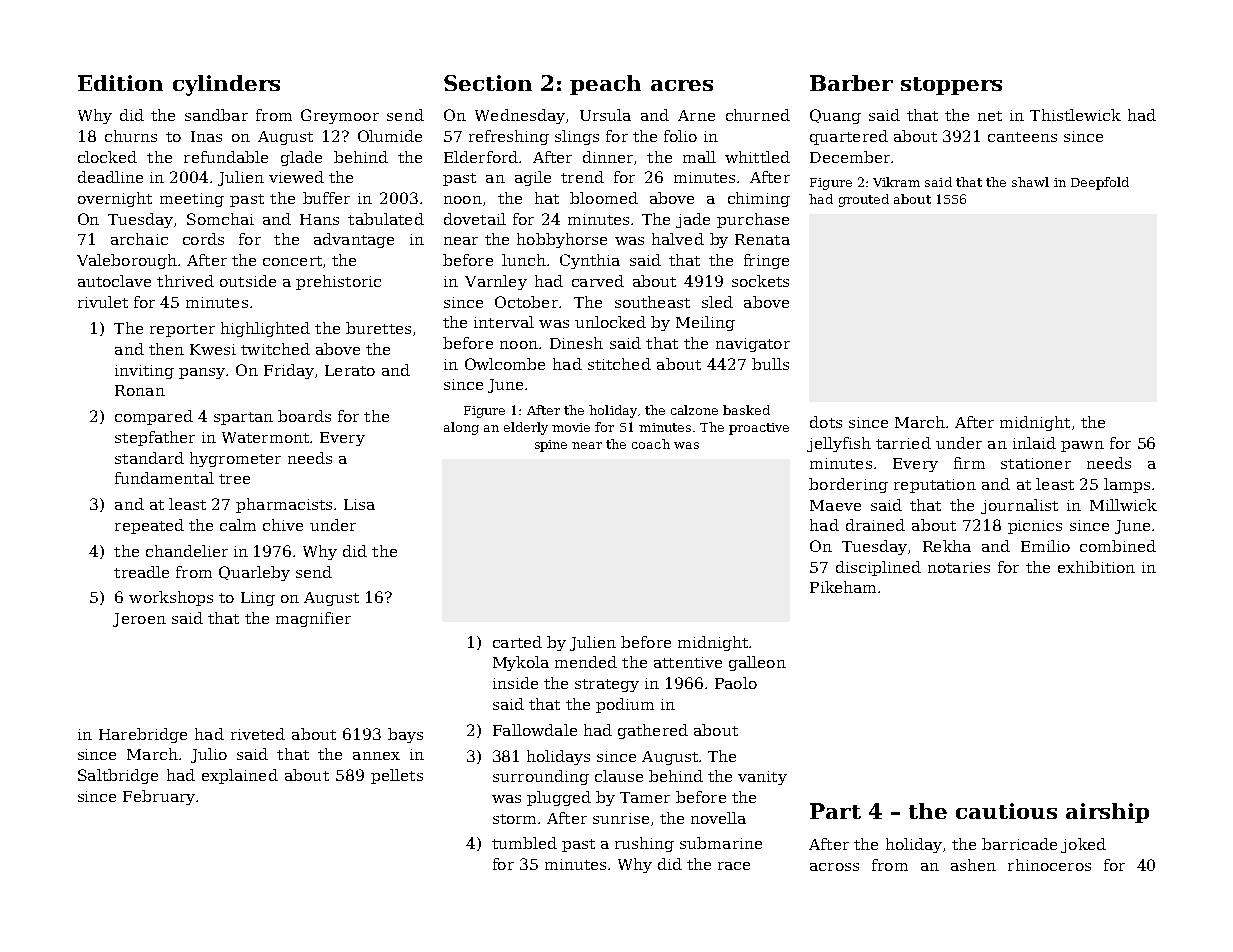 The image size is (1233, 952). What do you see at coordinates (120, 83) in the image?
I see `Edition` at bounding box center [120, 83].
